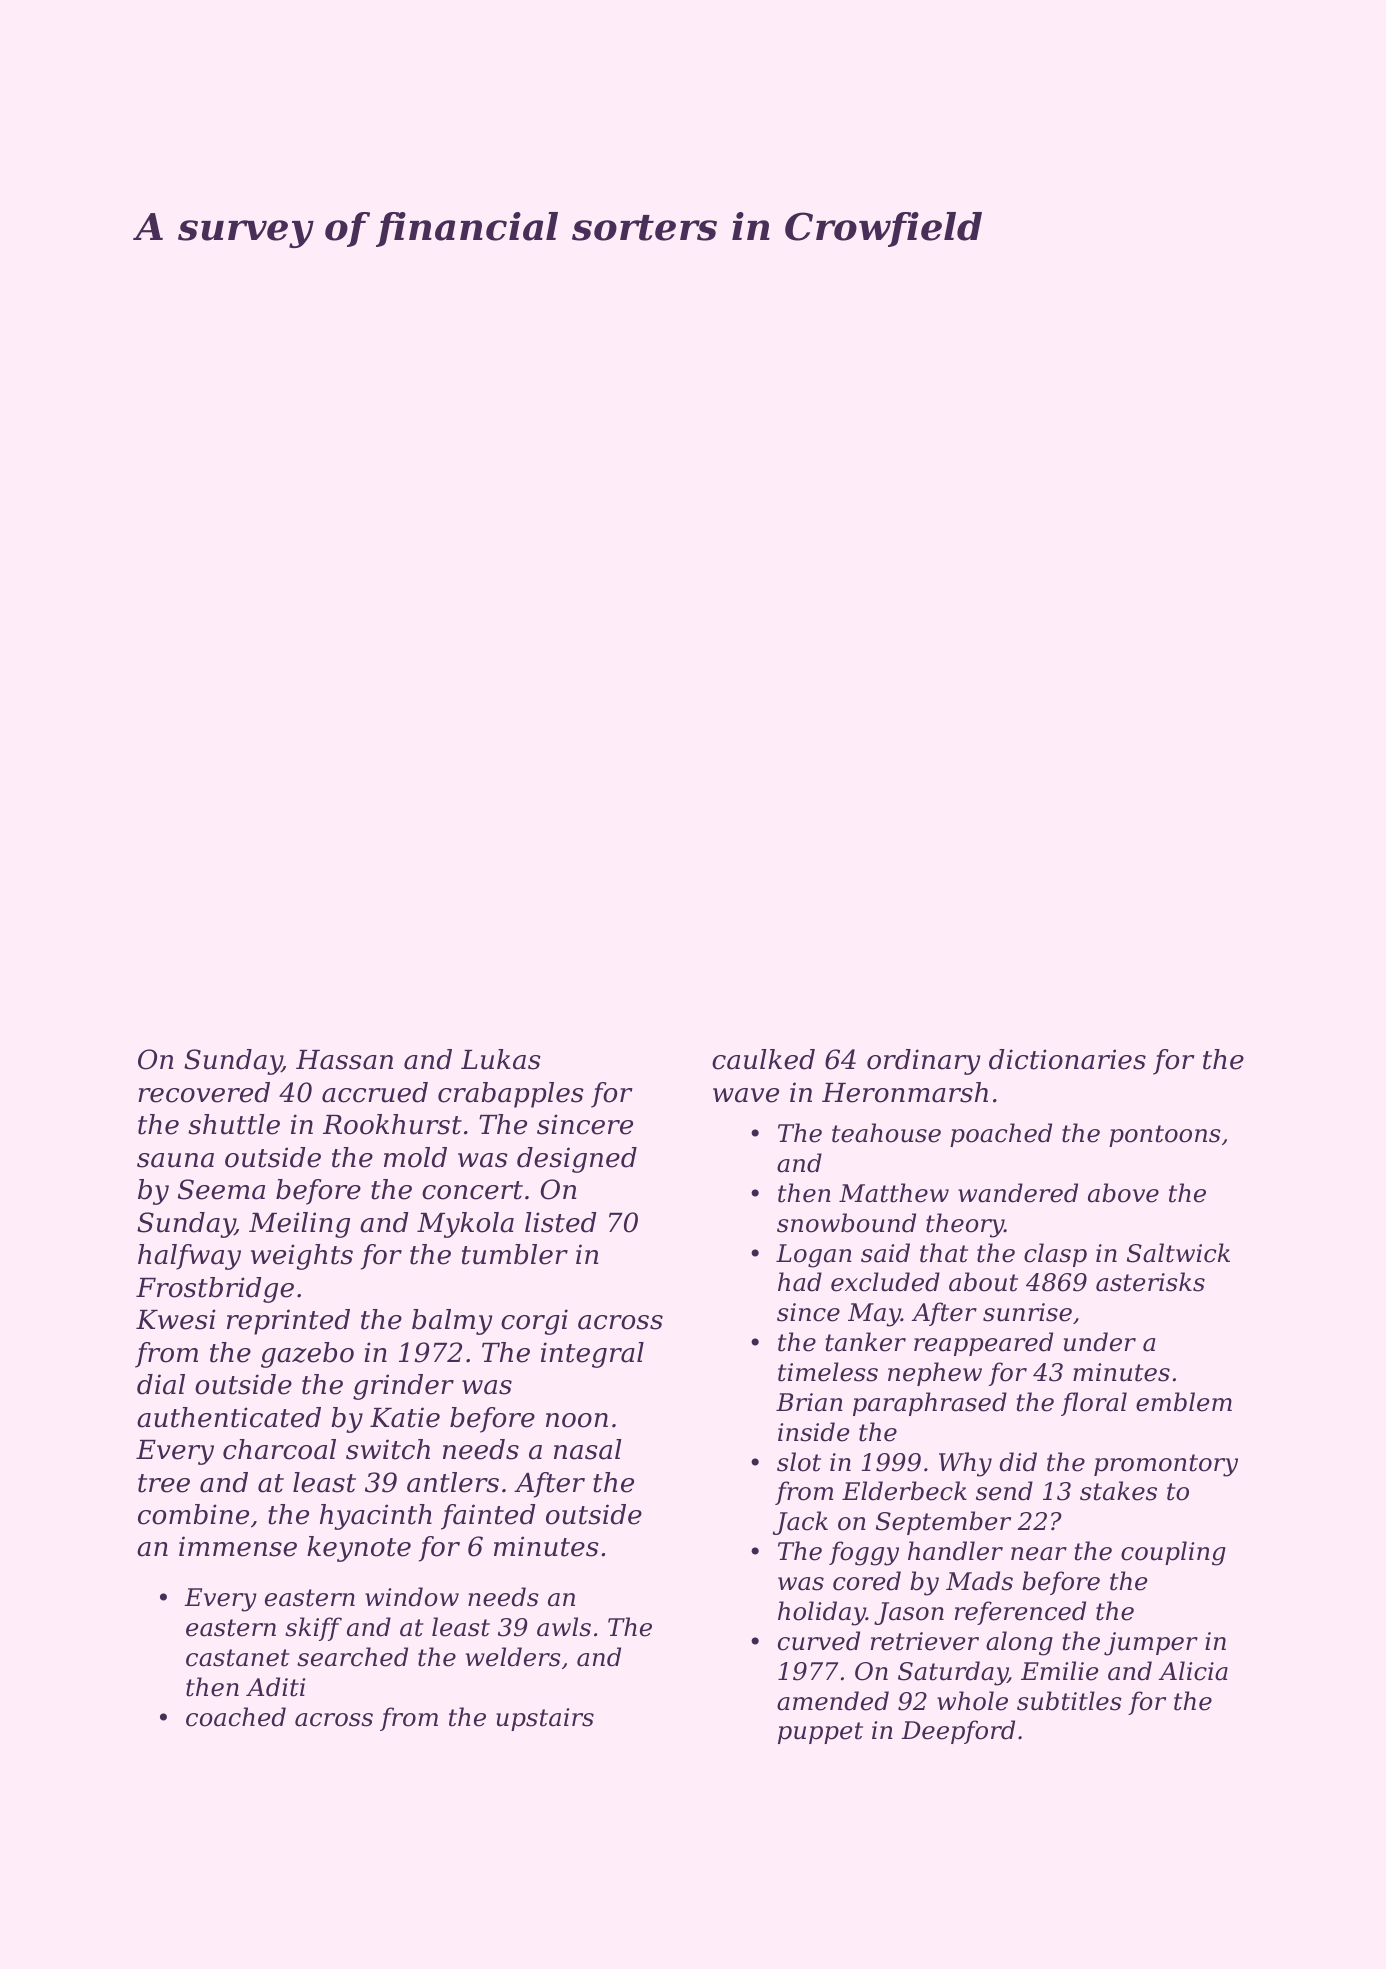 The height and width of the page is (1969, 1386). Describe the element at coordinates (813, 1432) in the page. I see `inside` at that location.
